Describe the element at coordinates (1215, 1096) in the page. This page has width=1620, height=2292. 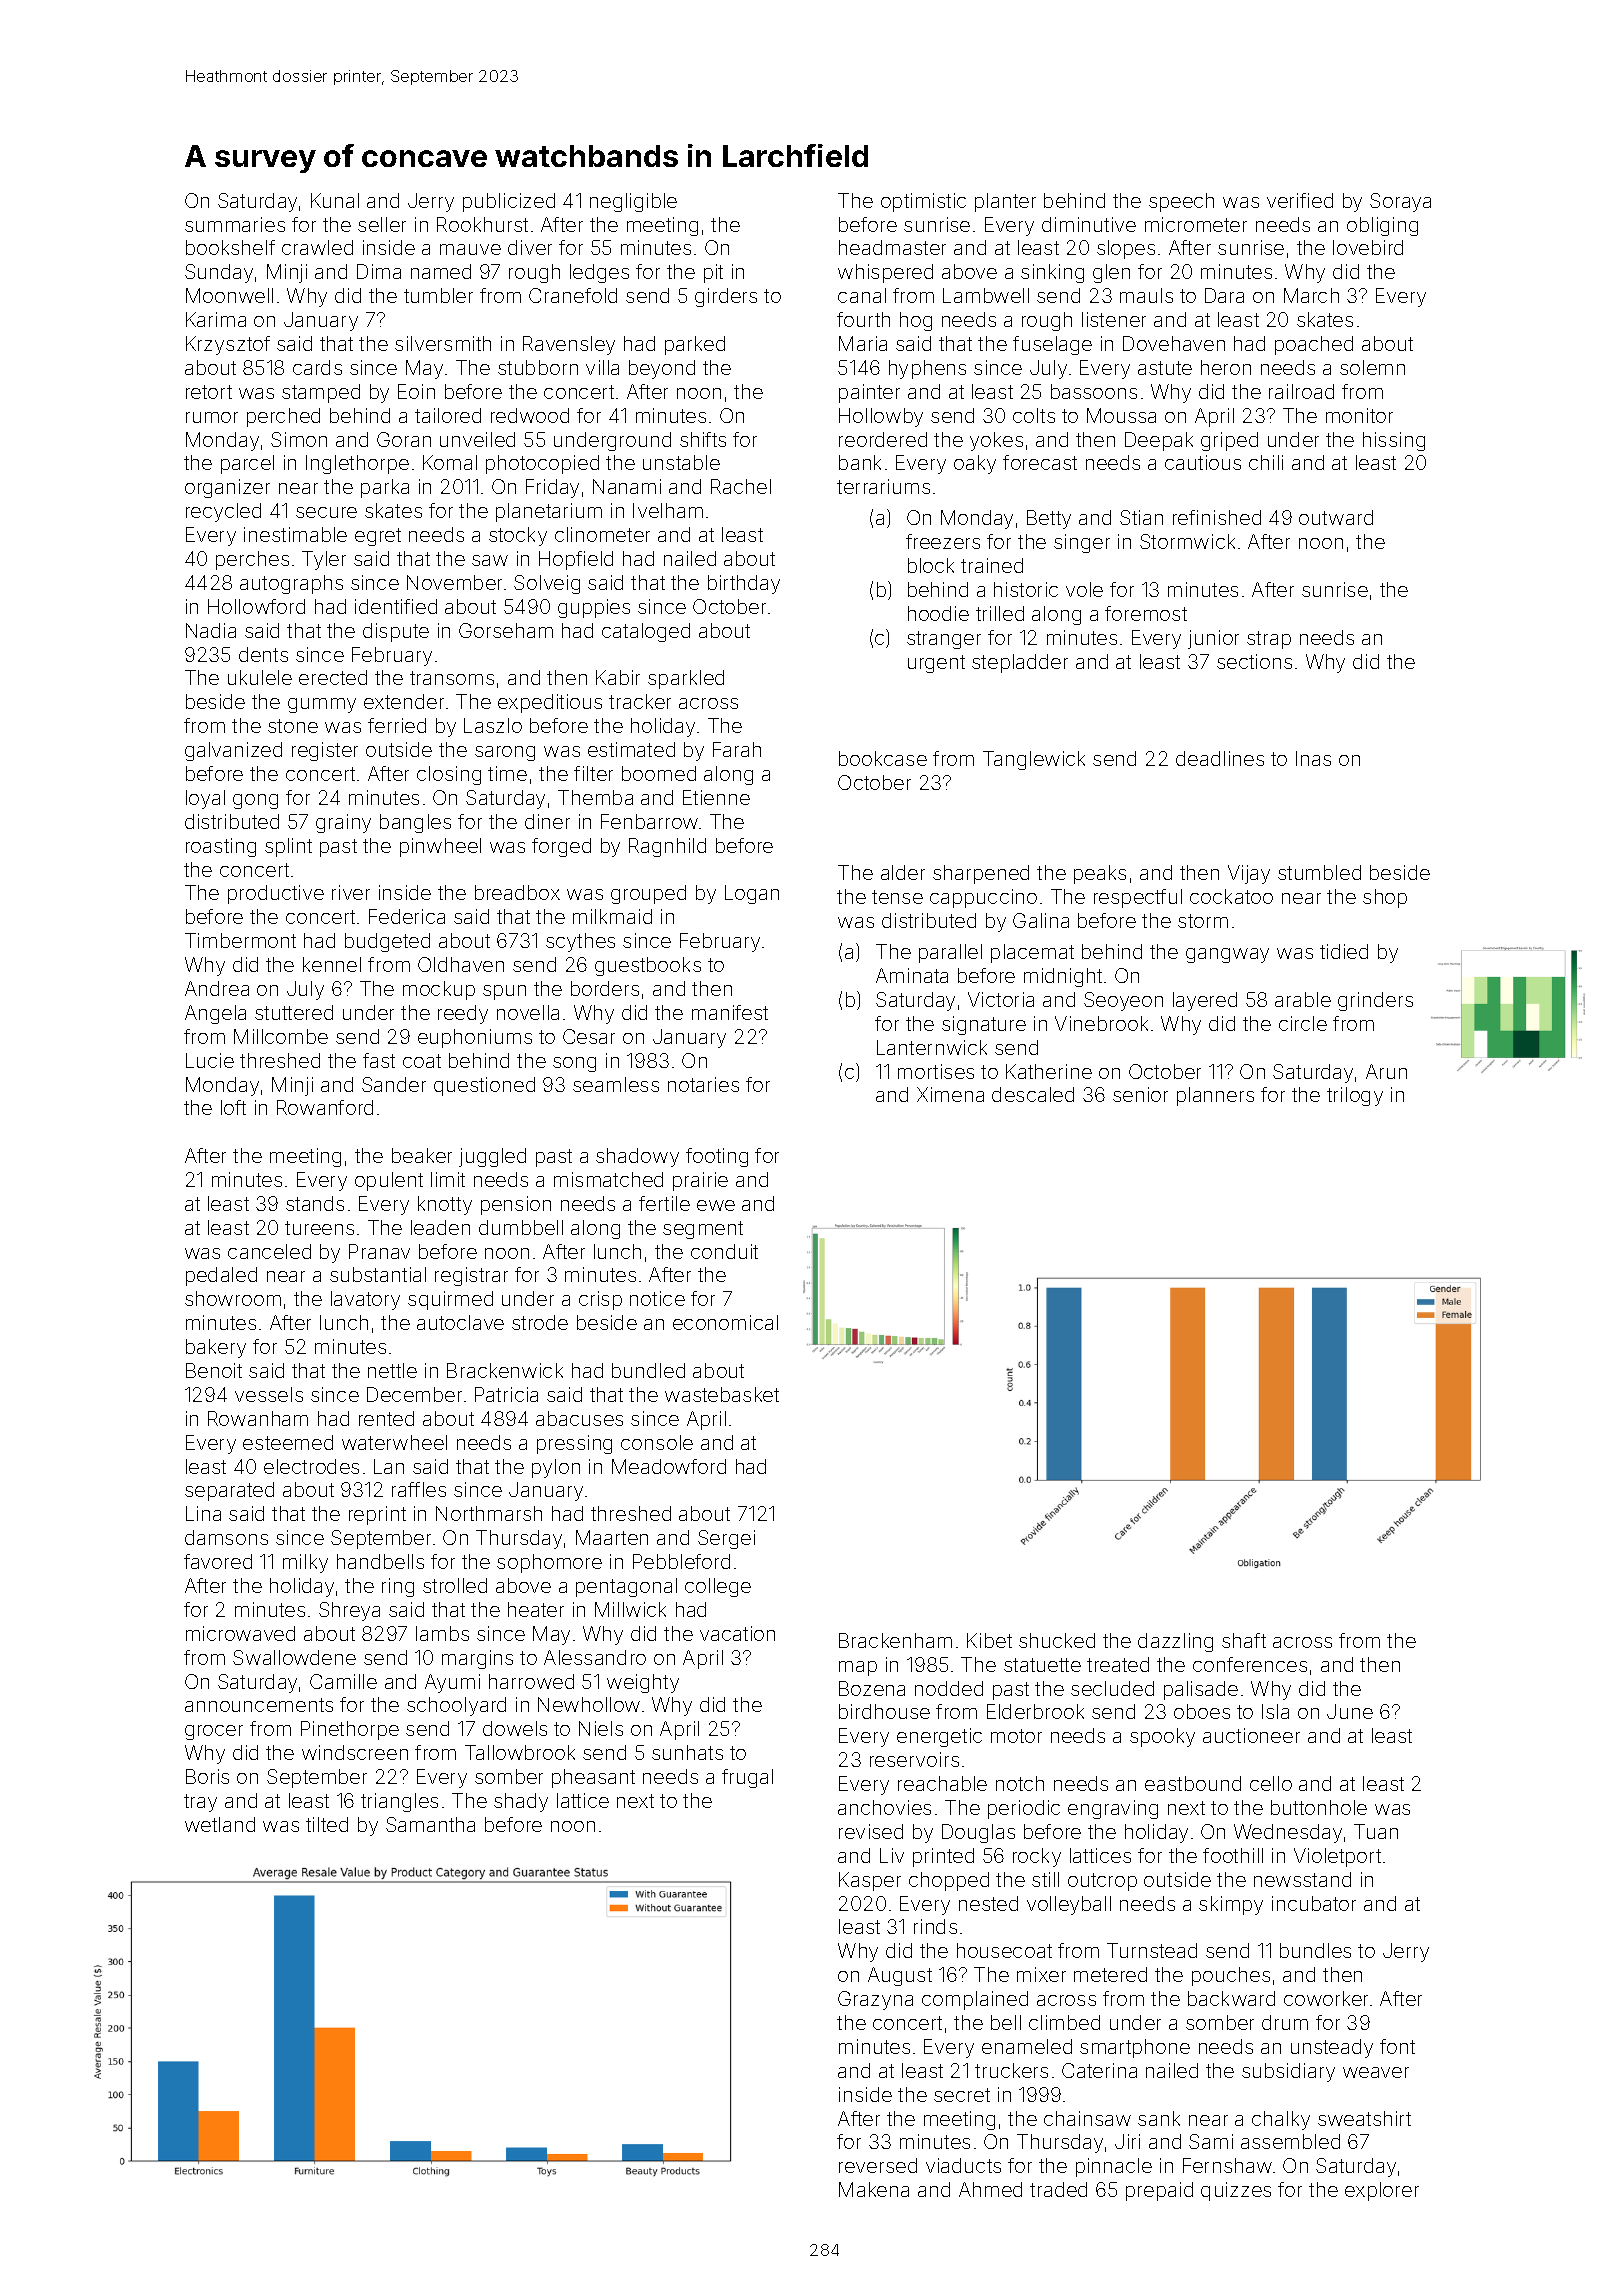
I see `planners` at that location.
